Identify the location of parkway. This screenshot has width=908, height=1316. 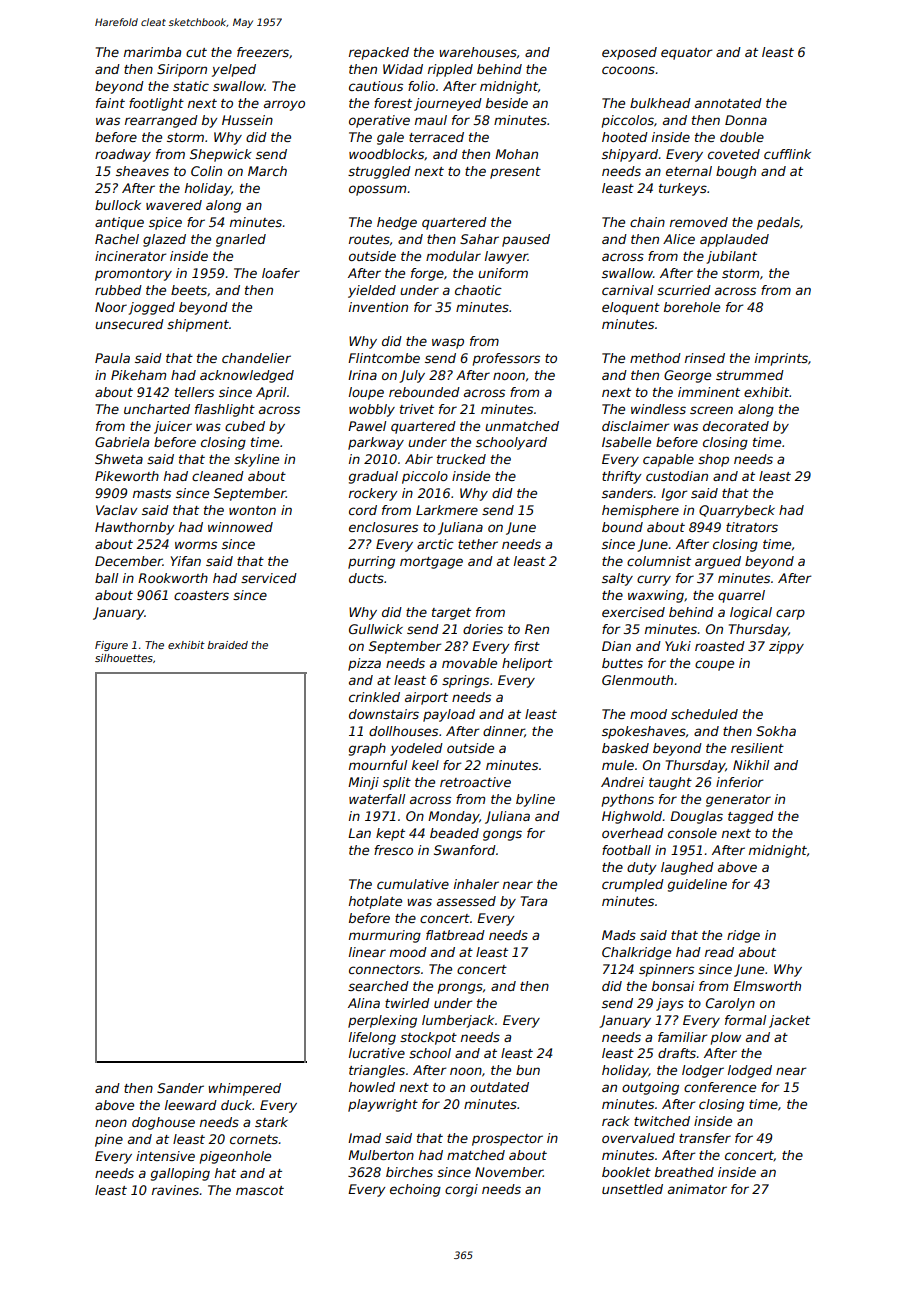
(376, 443).
